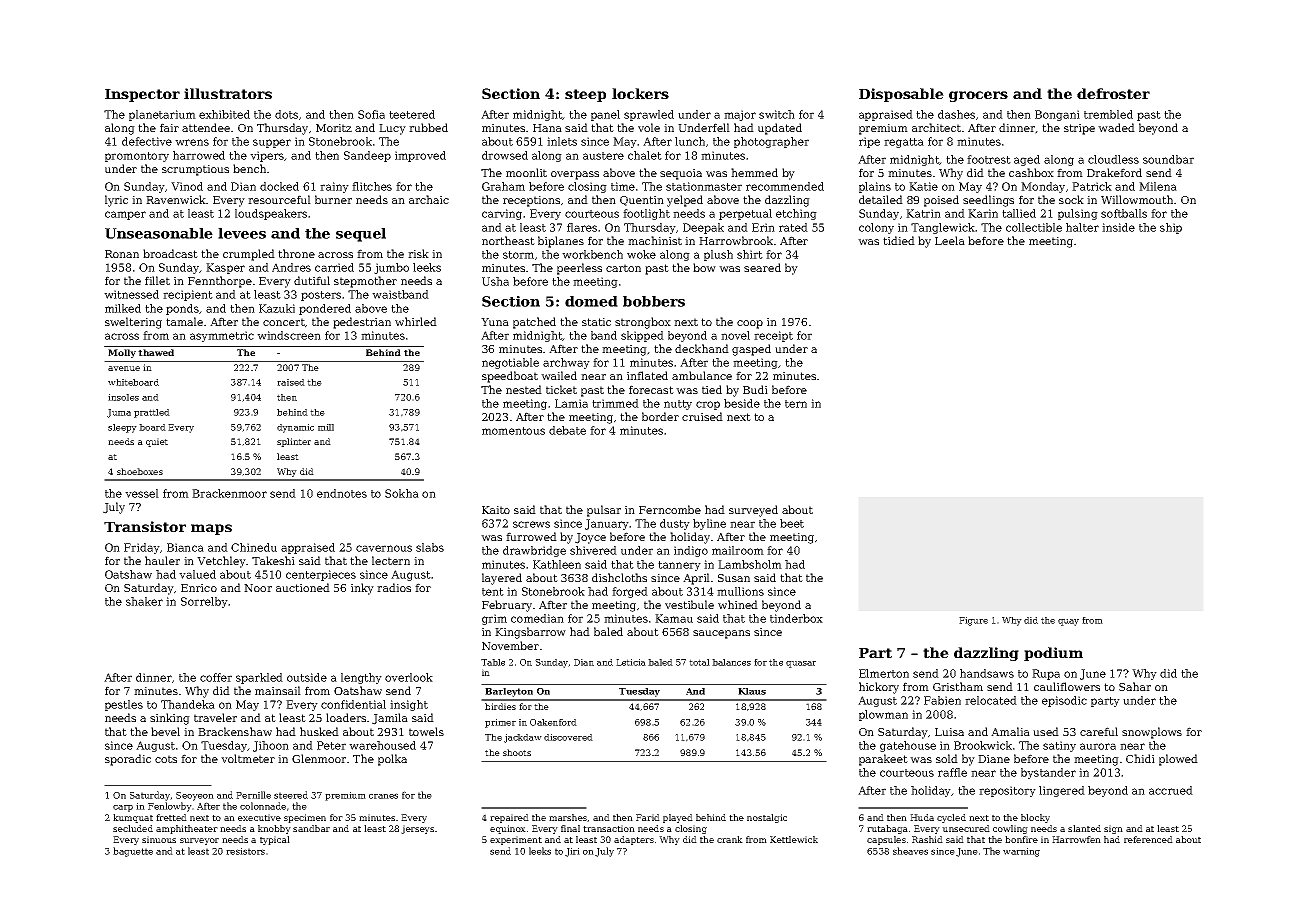 Image resolution: width=1308 pixels, height=924 pixels. I want to click on pondered, so click(325, 309).
